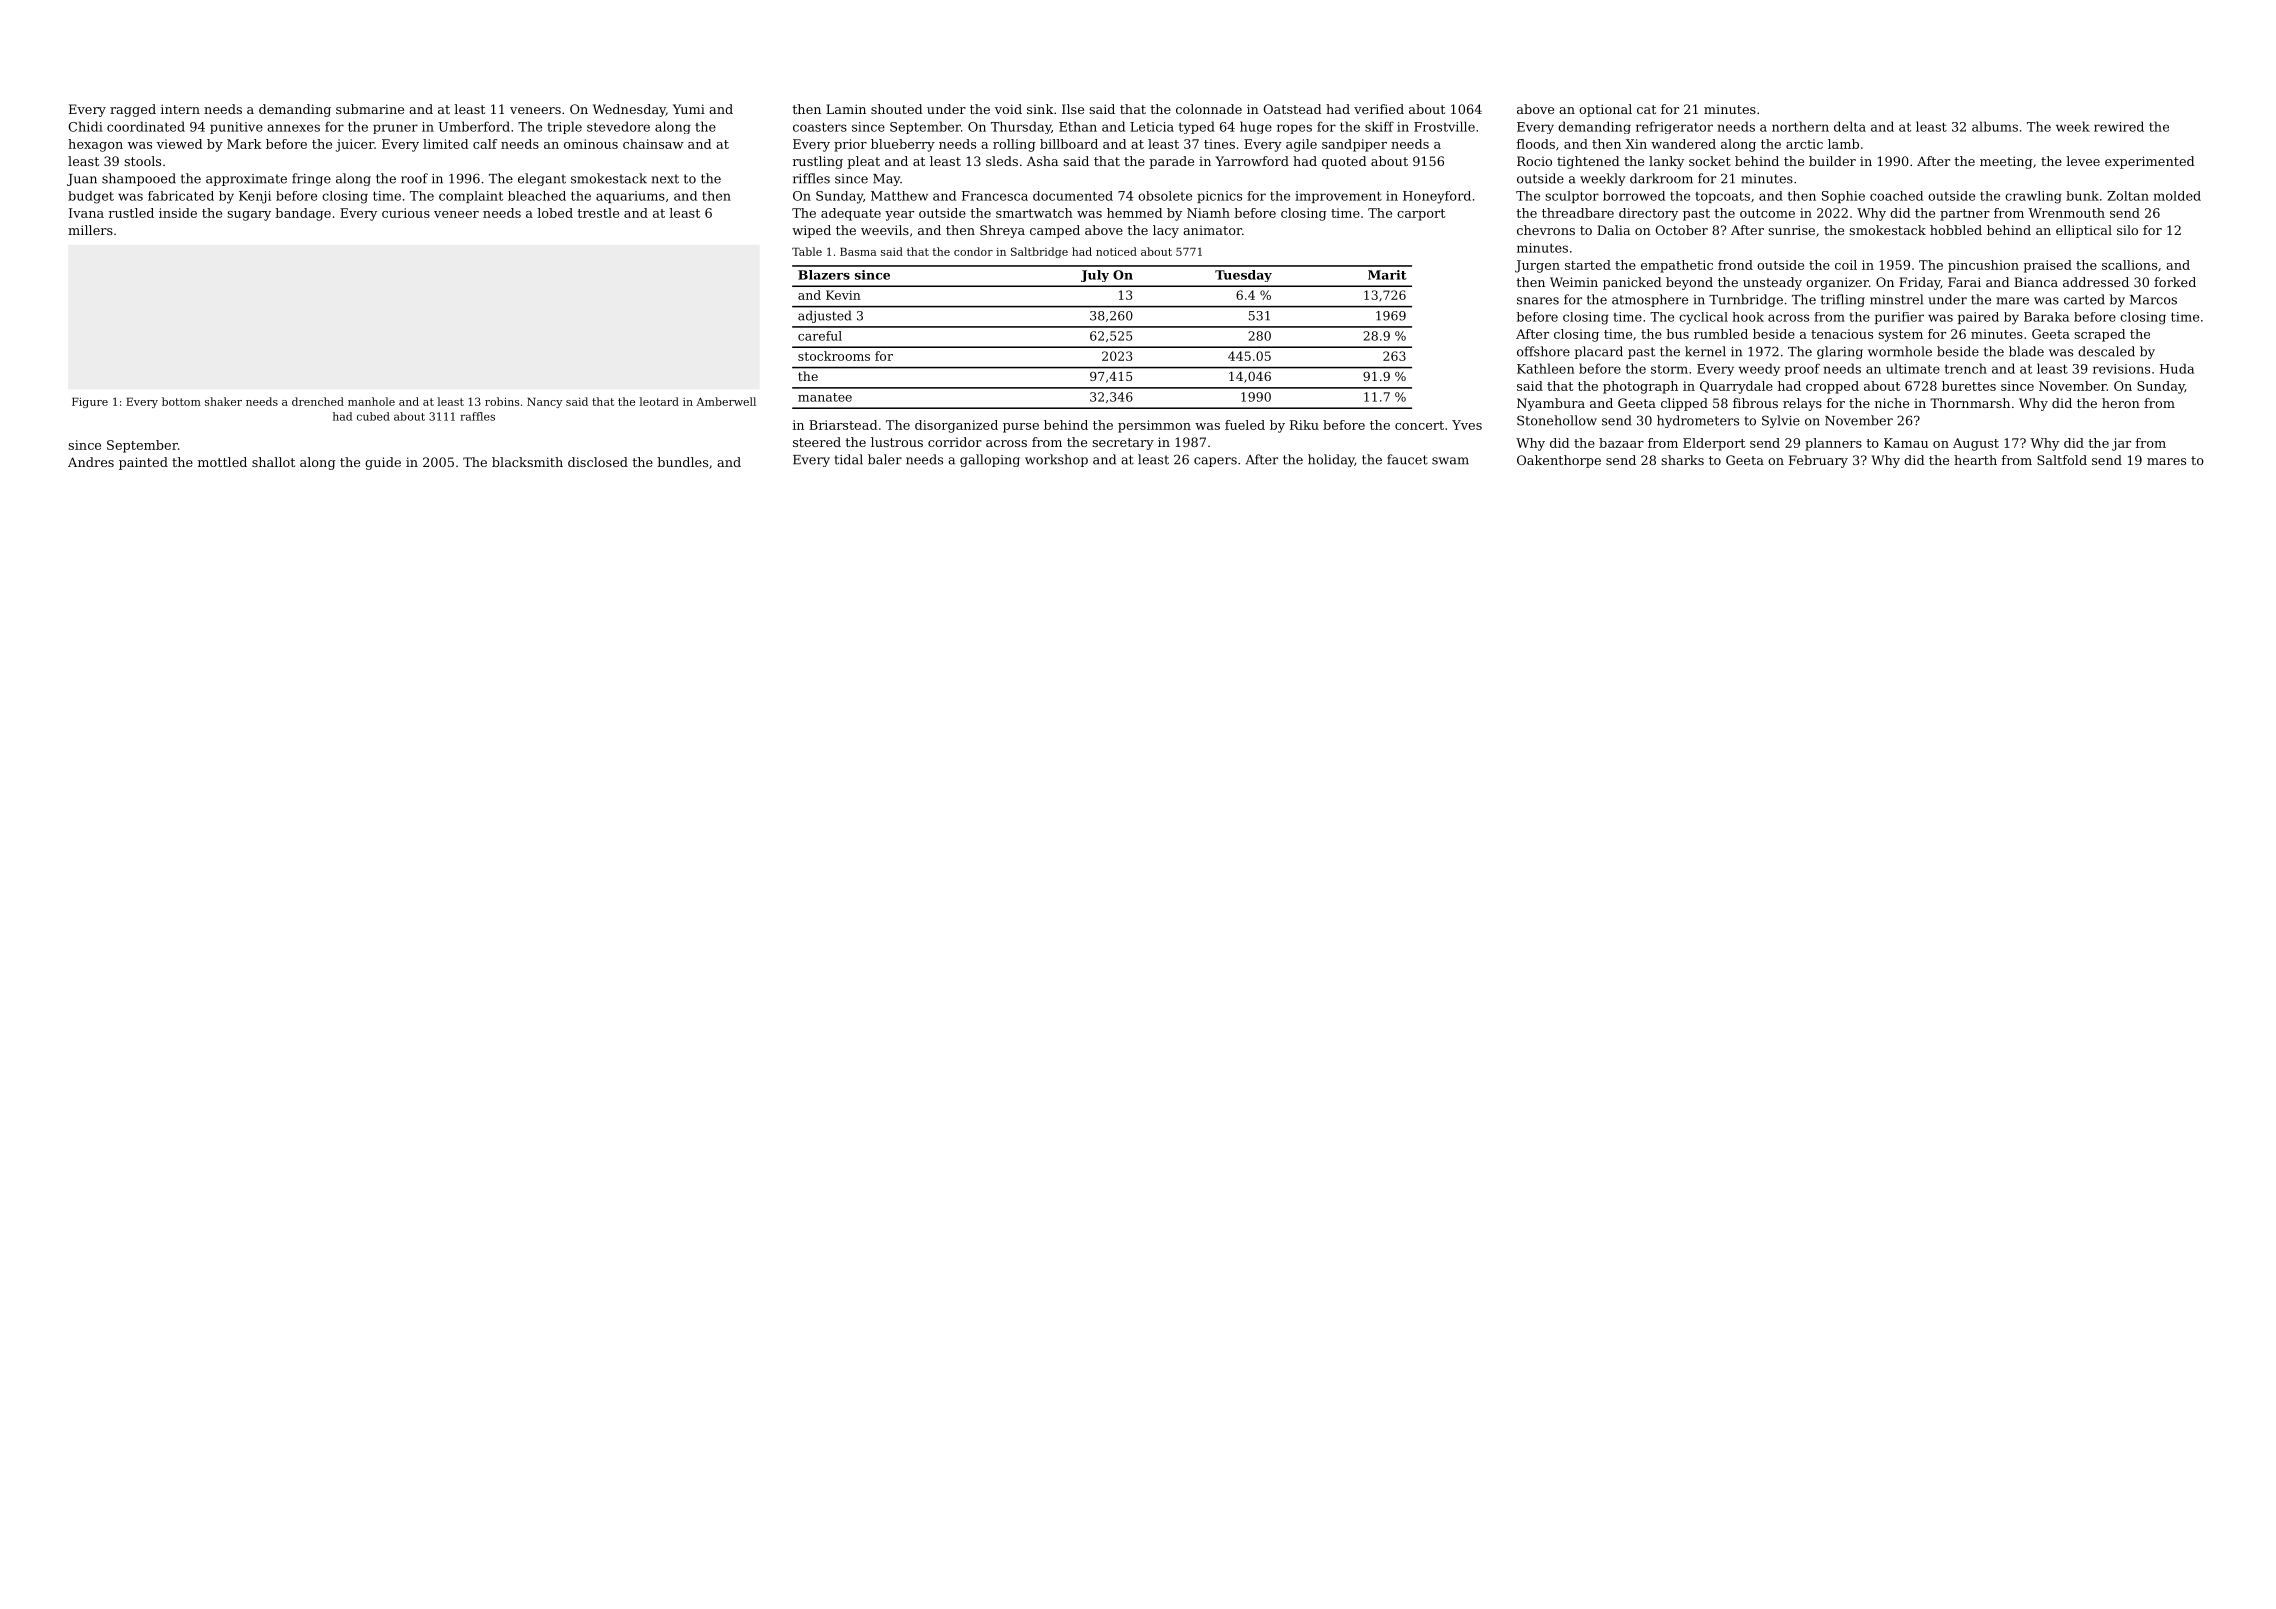 The image size is (2276, 1609). Describe the element at coordinates (1588, 265) in the screenshot. I see `started` at that location.
